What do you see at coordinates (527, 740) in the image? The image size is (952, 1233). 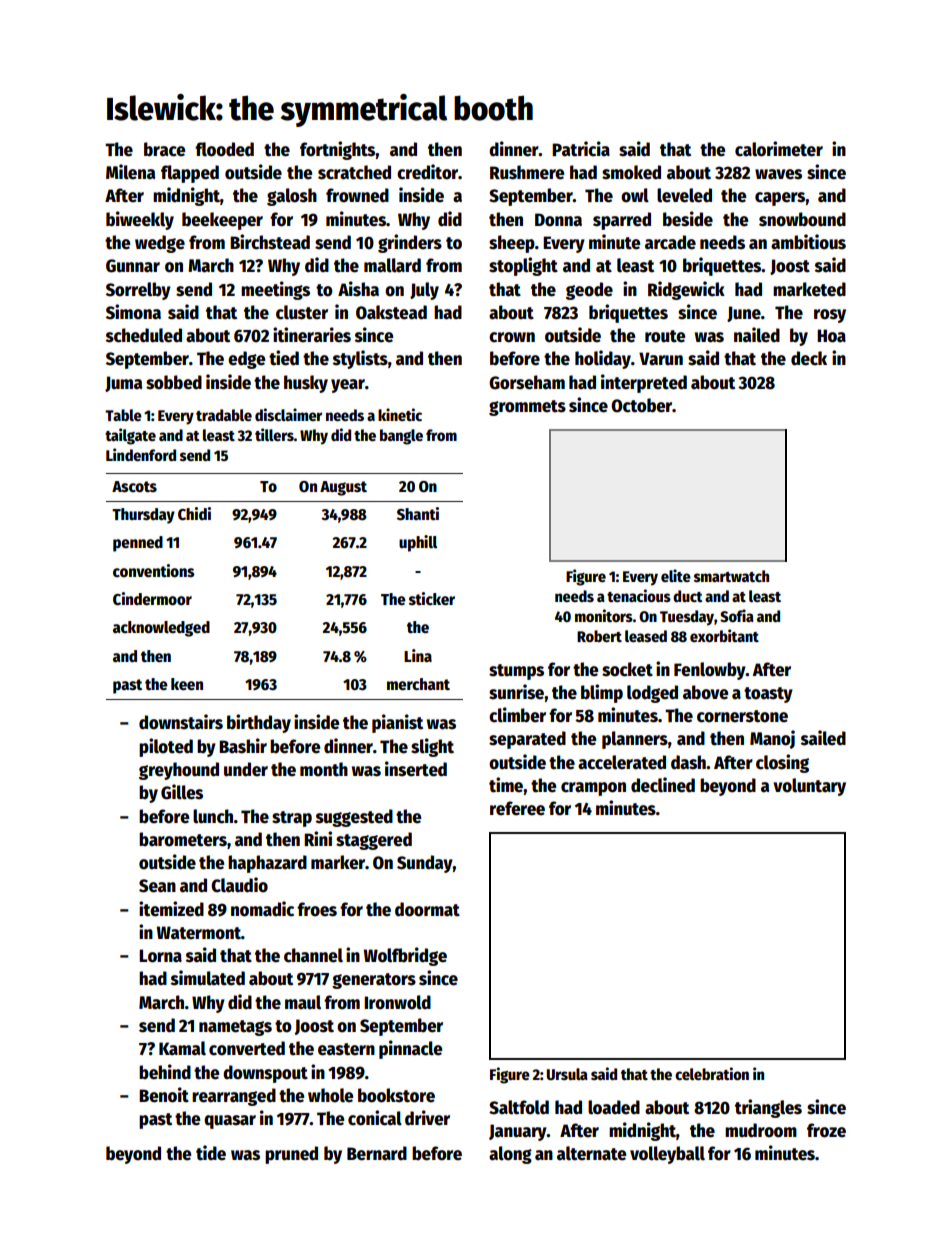 I see `separated` at bounding box center [527, 740].
